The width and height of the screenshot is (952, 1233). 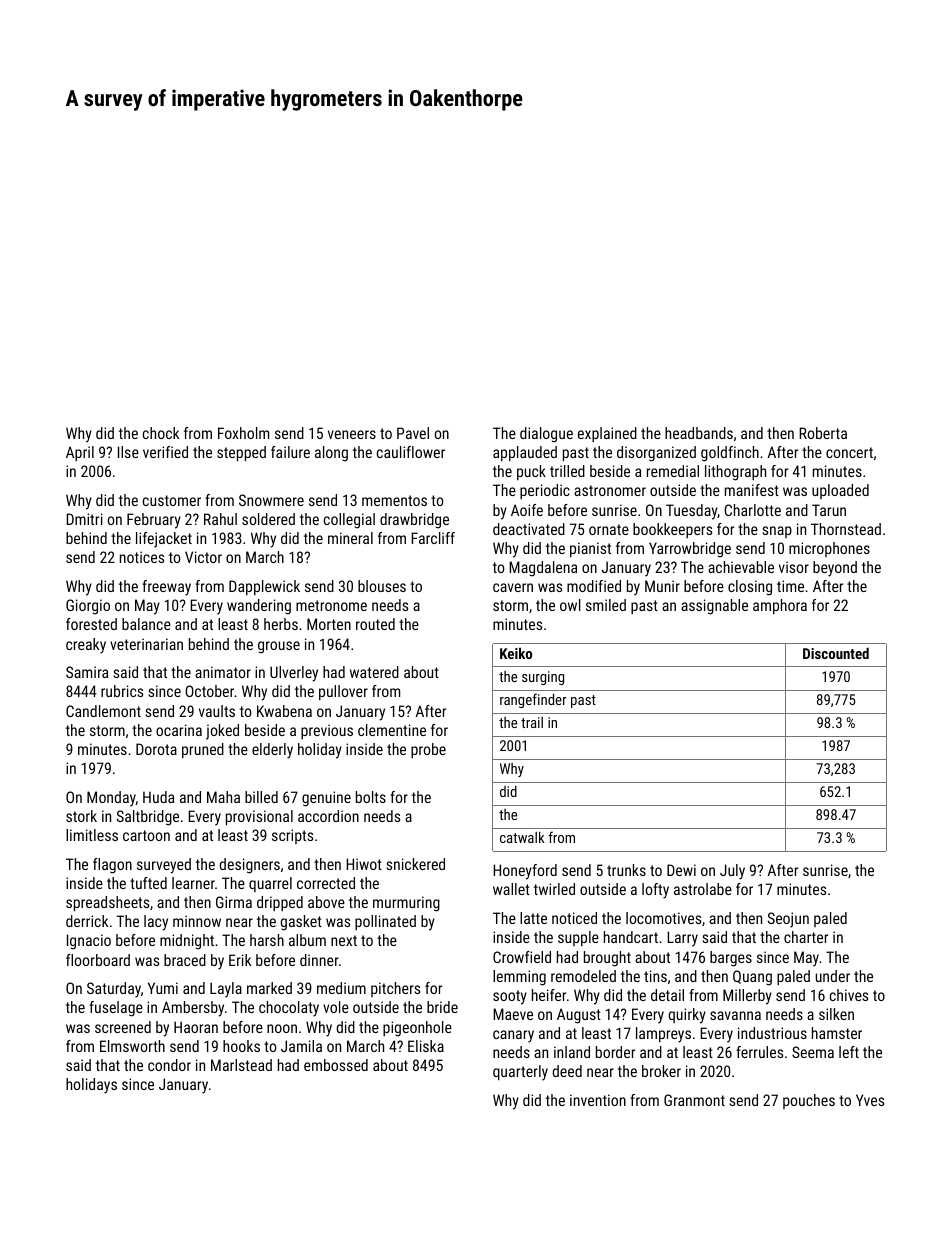 What do you see at coordinates (703, 889) in the screenshot?
I see `astrolabe` at bounding box center [703, 889].
